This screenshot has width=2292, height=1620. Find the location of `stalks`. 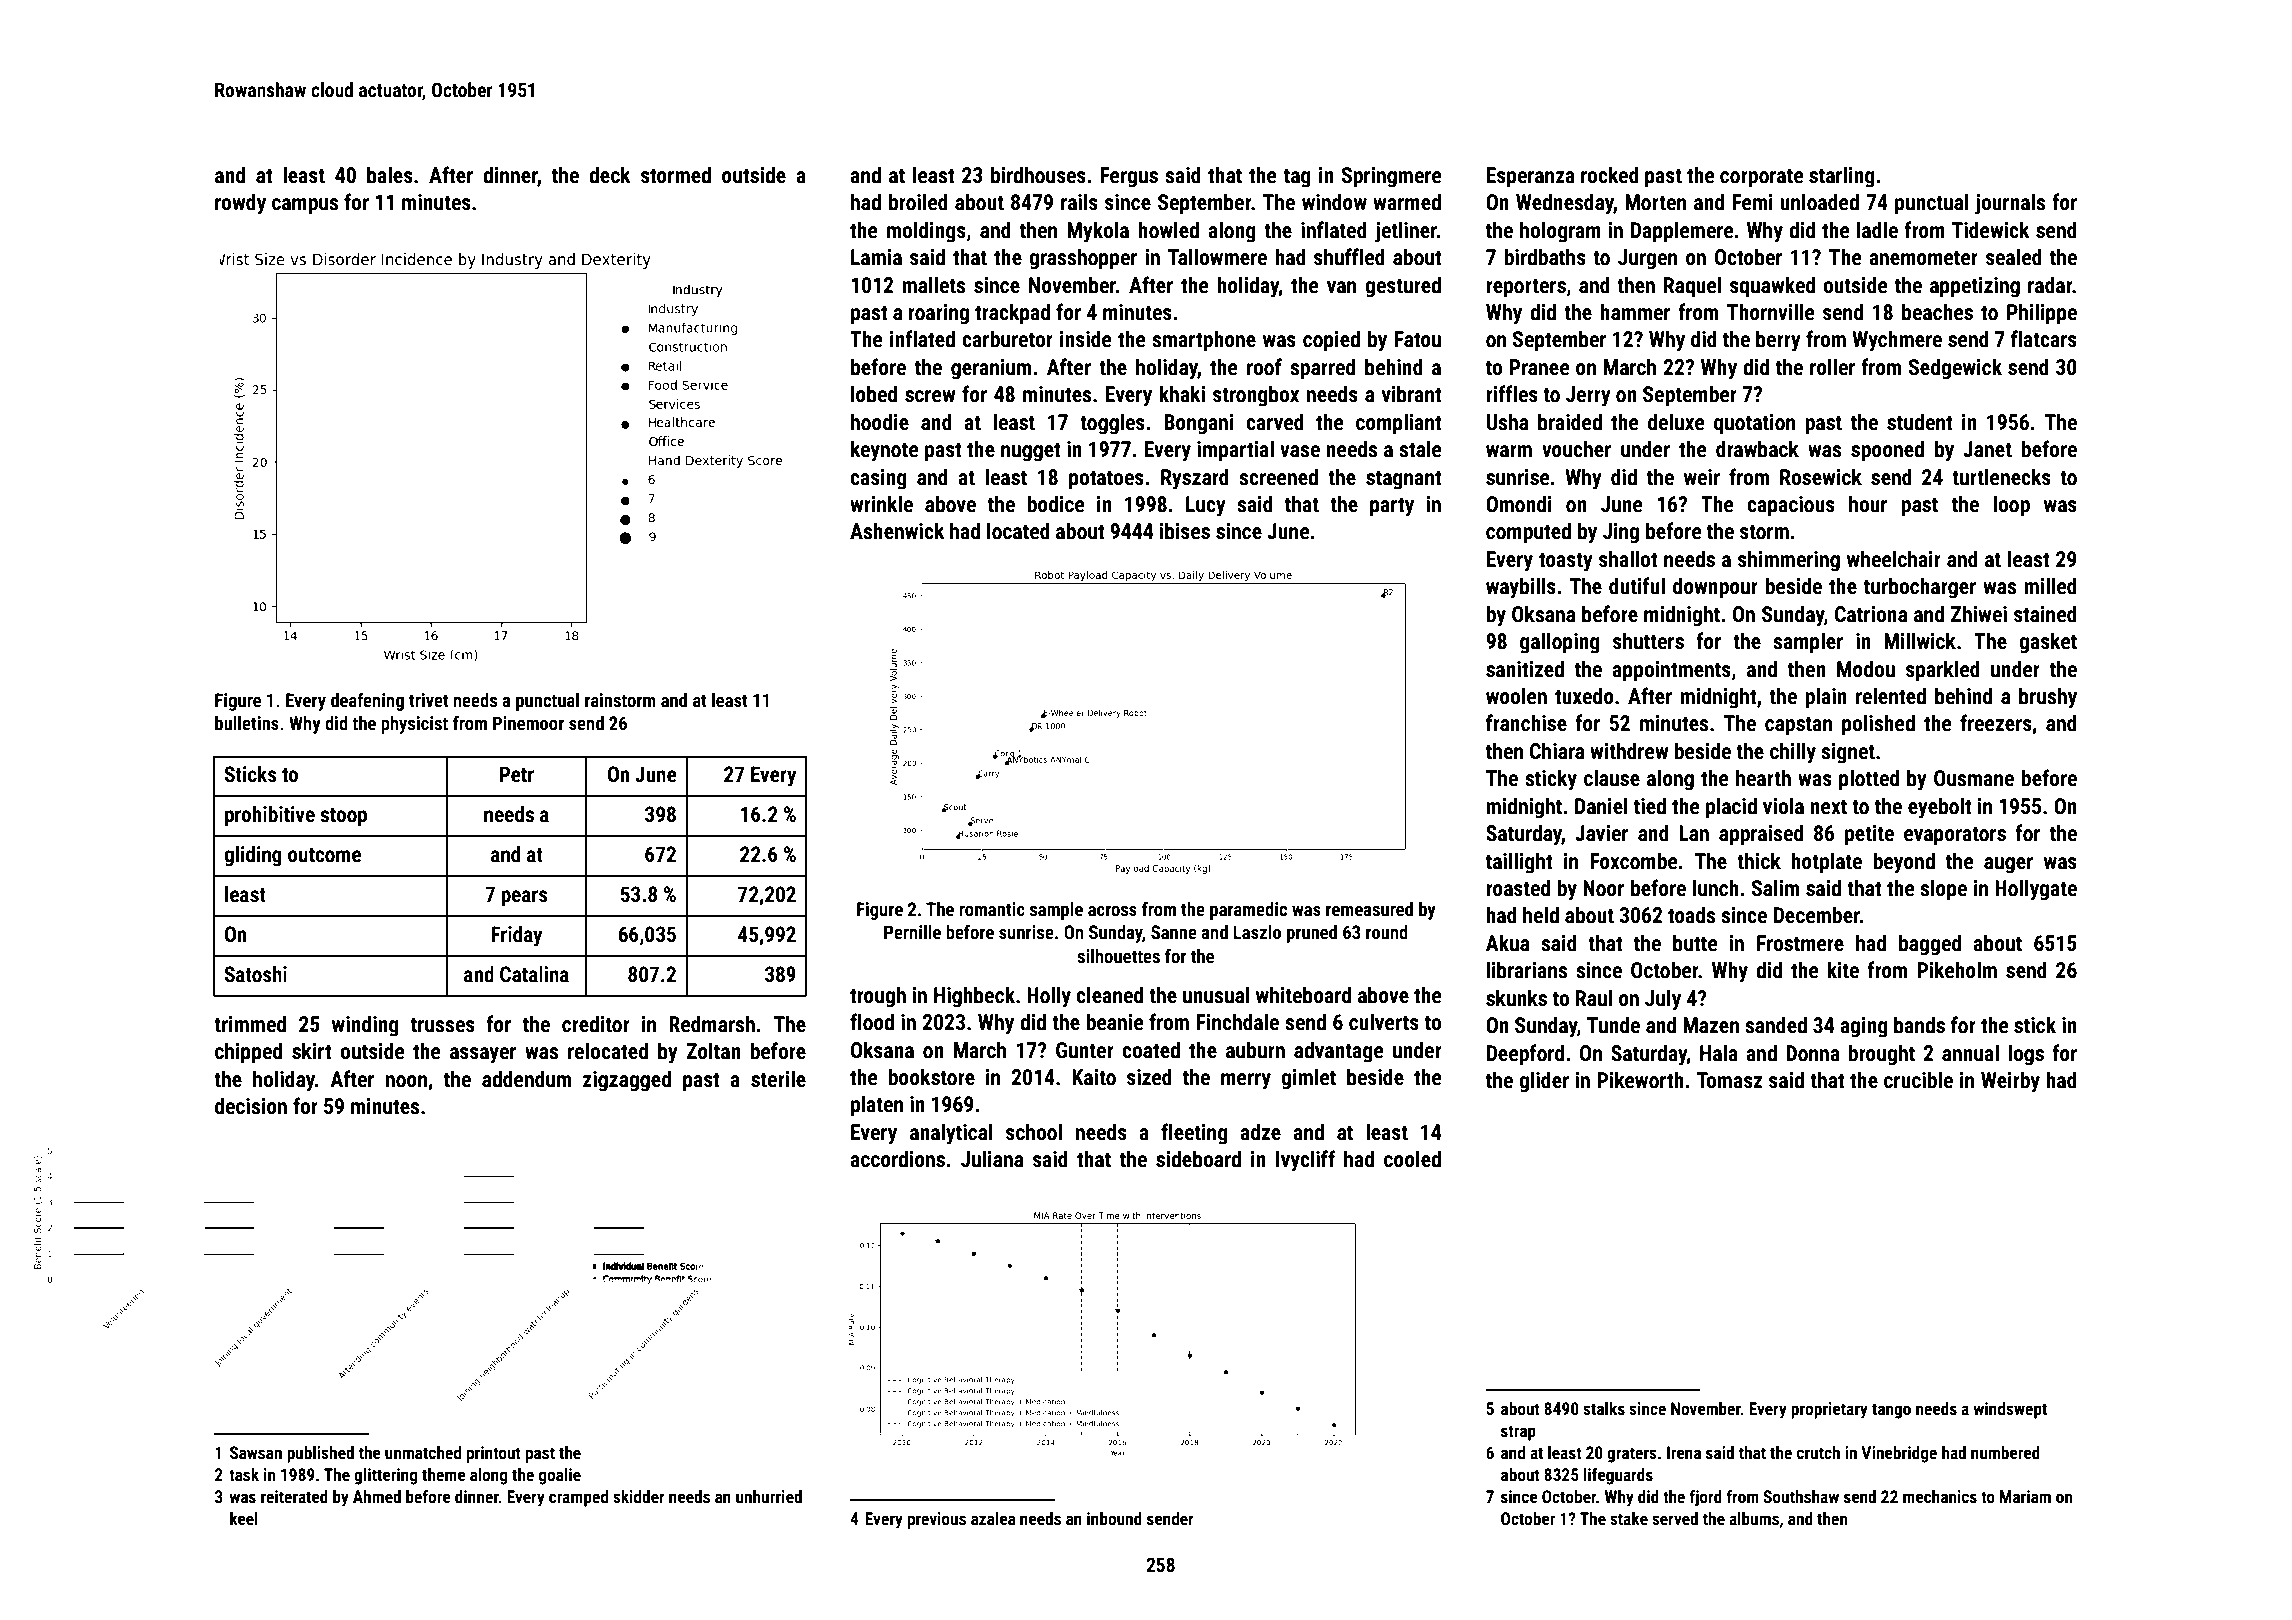

stalks is located at coordinates (1604, 1408).
